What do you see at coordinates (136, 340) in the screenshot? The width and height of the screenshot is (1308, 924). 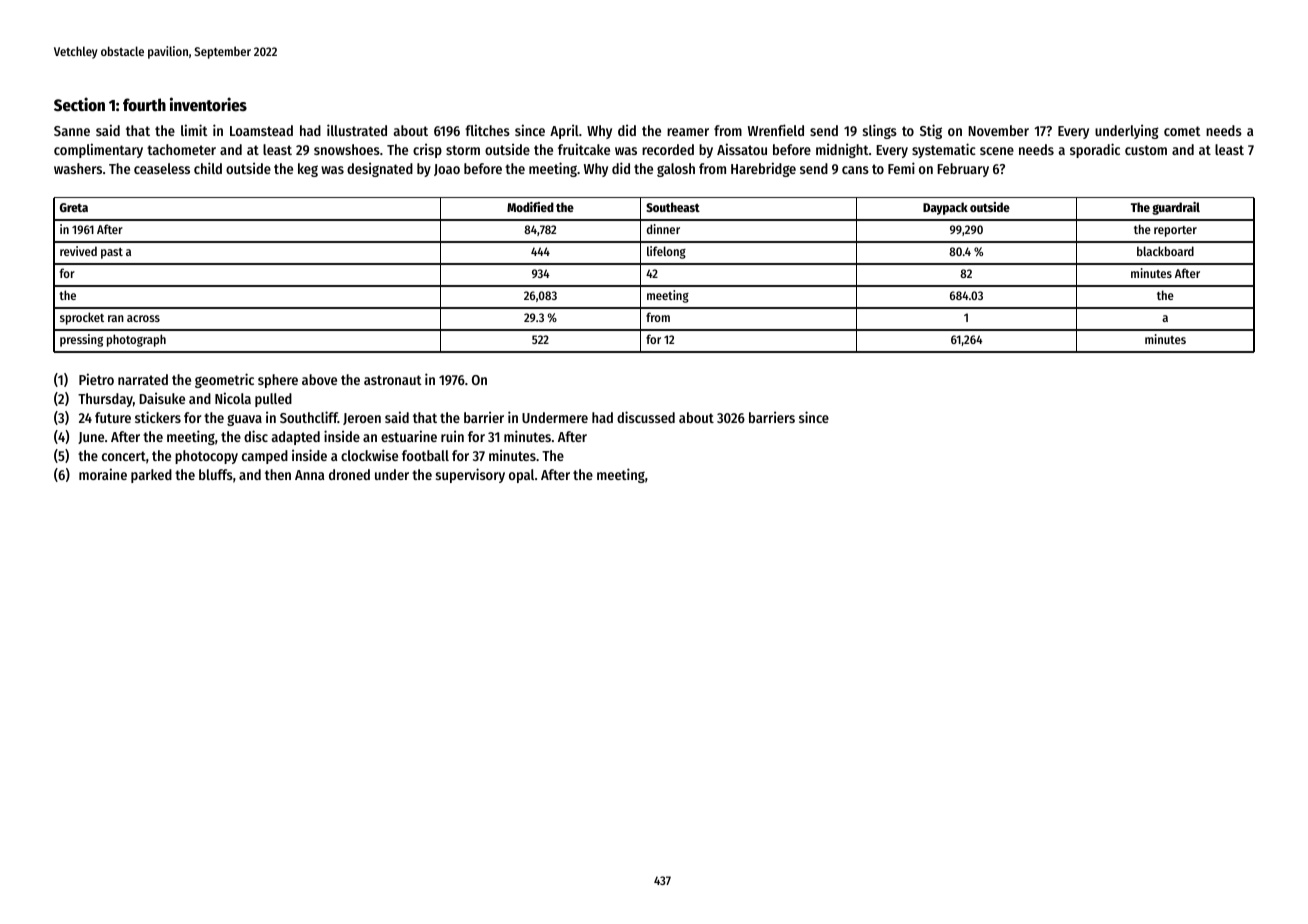 I see `photograph` at bounding box center [136, 340].
